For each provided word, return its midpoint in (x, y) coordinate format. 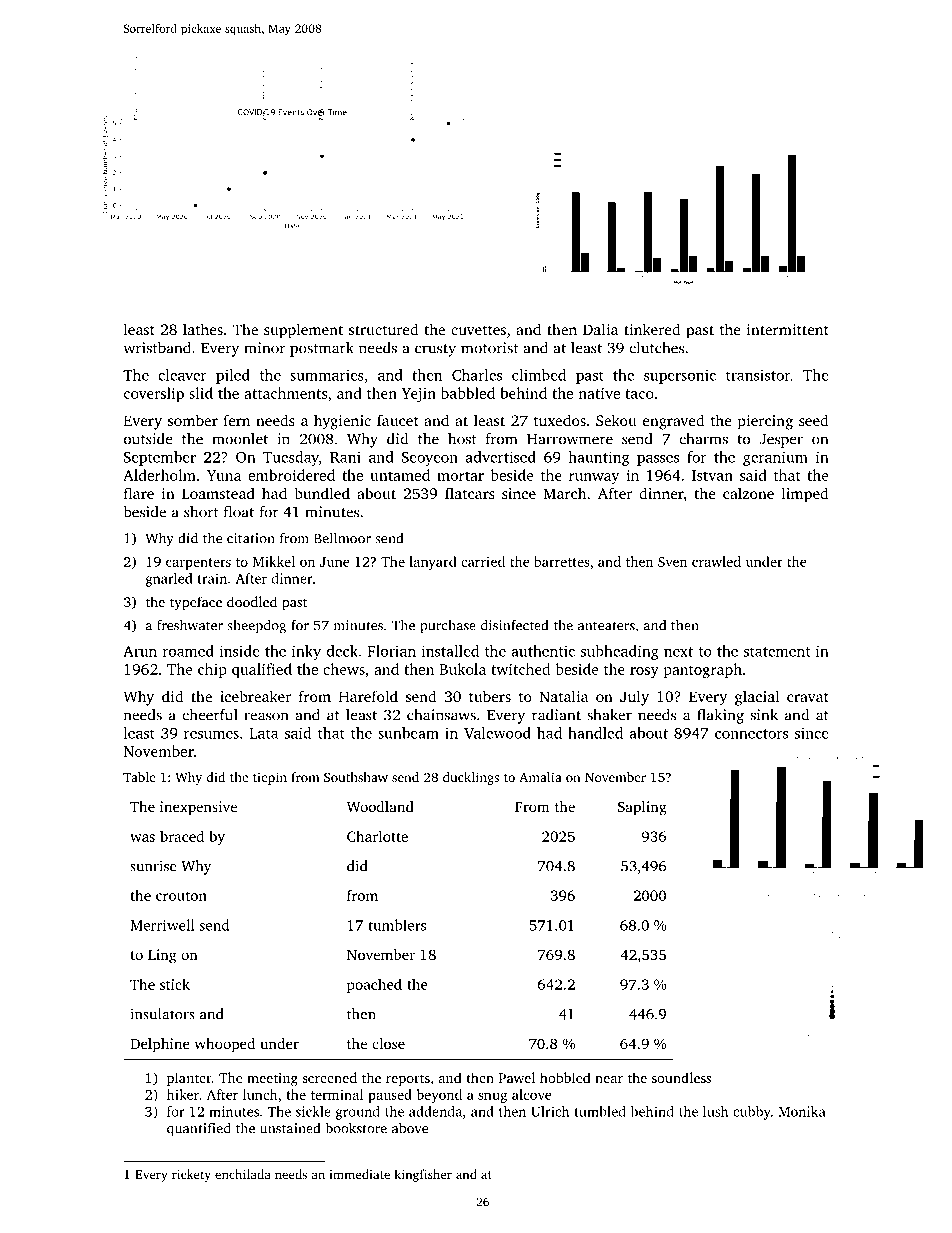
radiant (556, 715)
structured (383, 329)
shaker (609, 715)
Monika (802, 1111)
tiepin (270, 778)
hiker (183, 1094)
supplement (303, 331)
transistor (758, 375)
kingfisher (423, 1175)
